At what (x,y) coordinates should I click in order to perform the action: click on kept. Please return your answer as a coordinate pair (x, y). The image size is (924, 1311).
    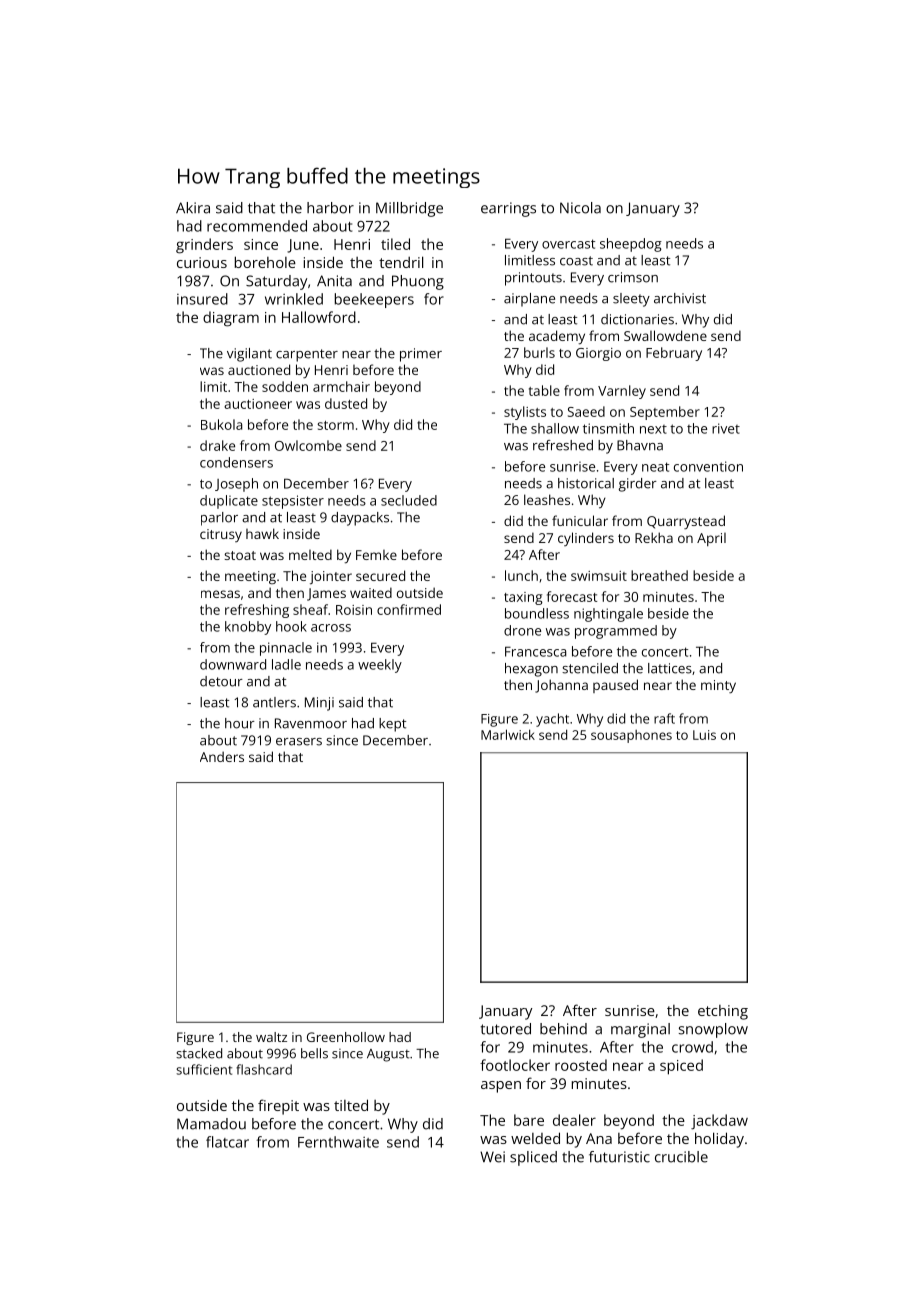
    Looking at the image, I should click on (392, 725).
